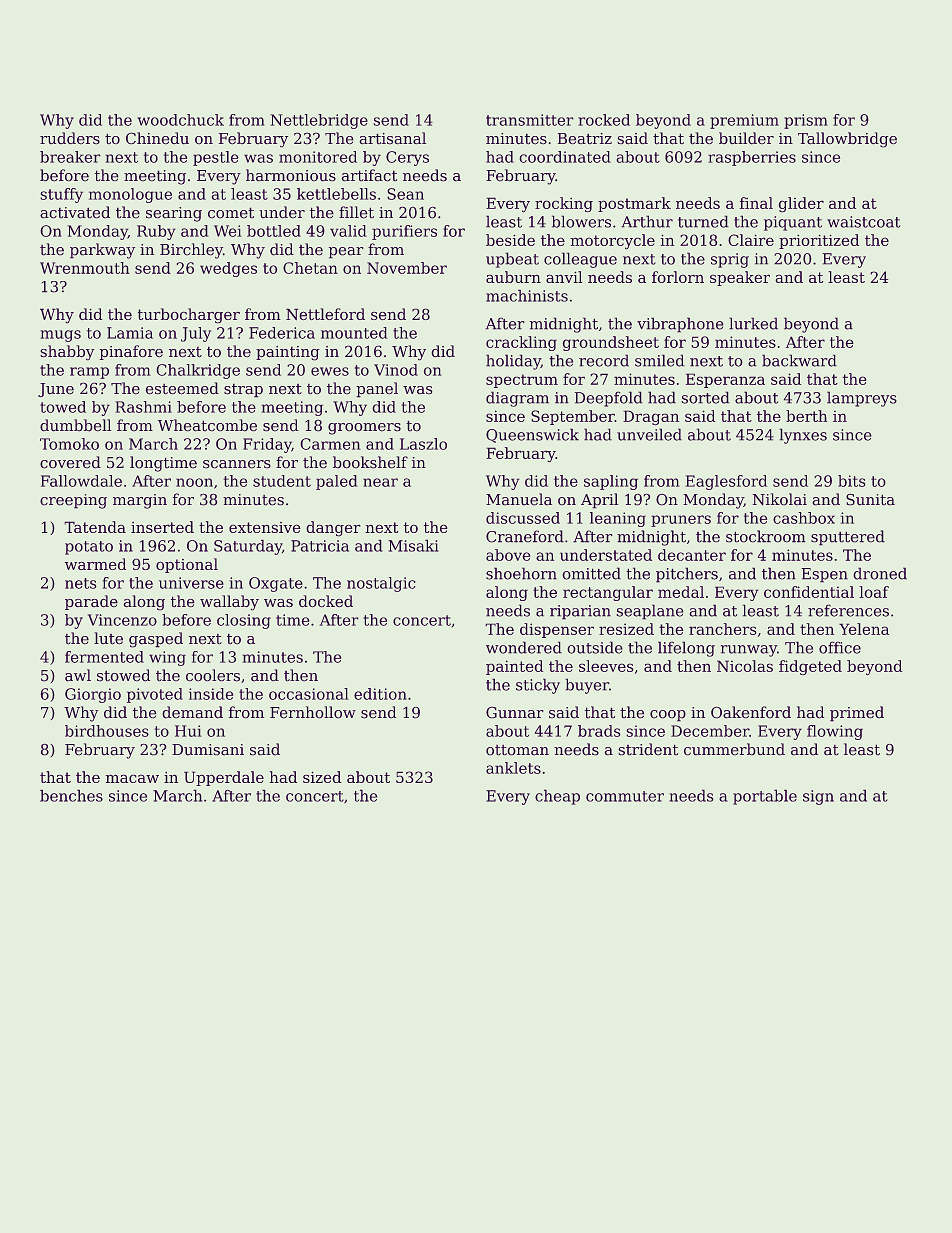  I want to click on birdhouses, so click(107, 731).
